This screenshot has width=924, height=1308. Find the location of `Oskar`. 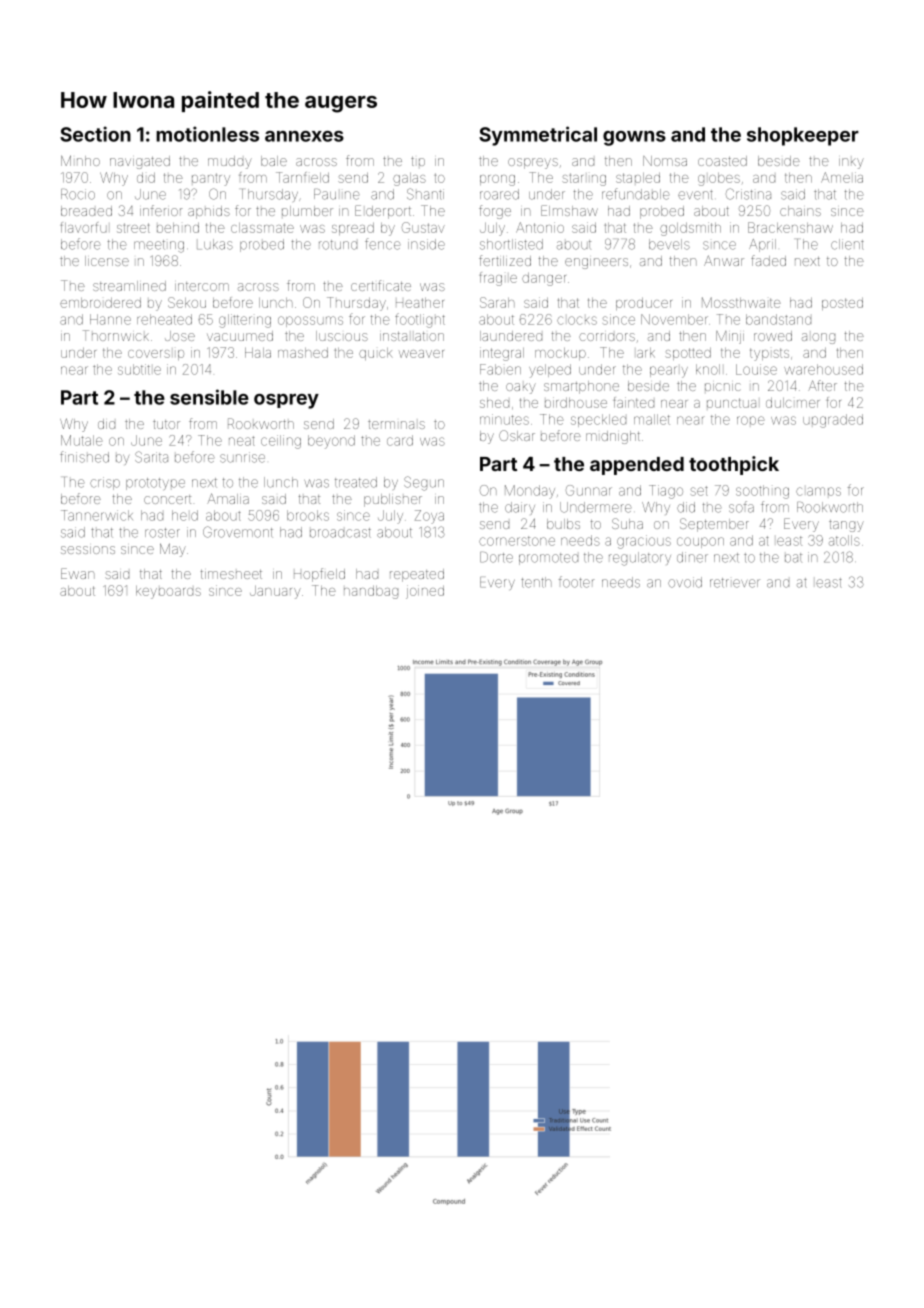

Oskar is located at coordinates (517, 435).
